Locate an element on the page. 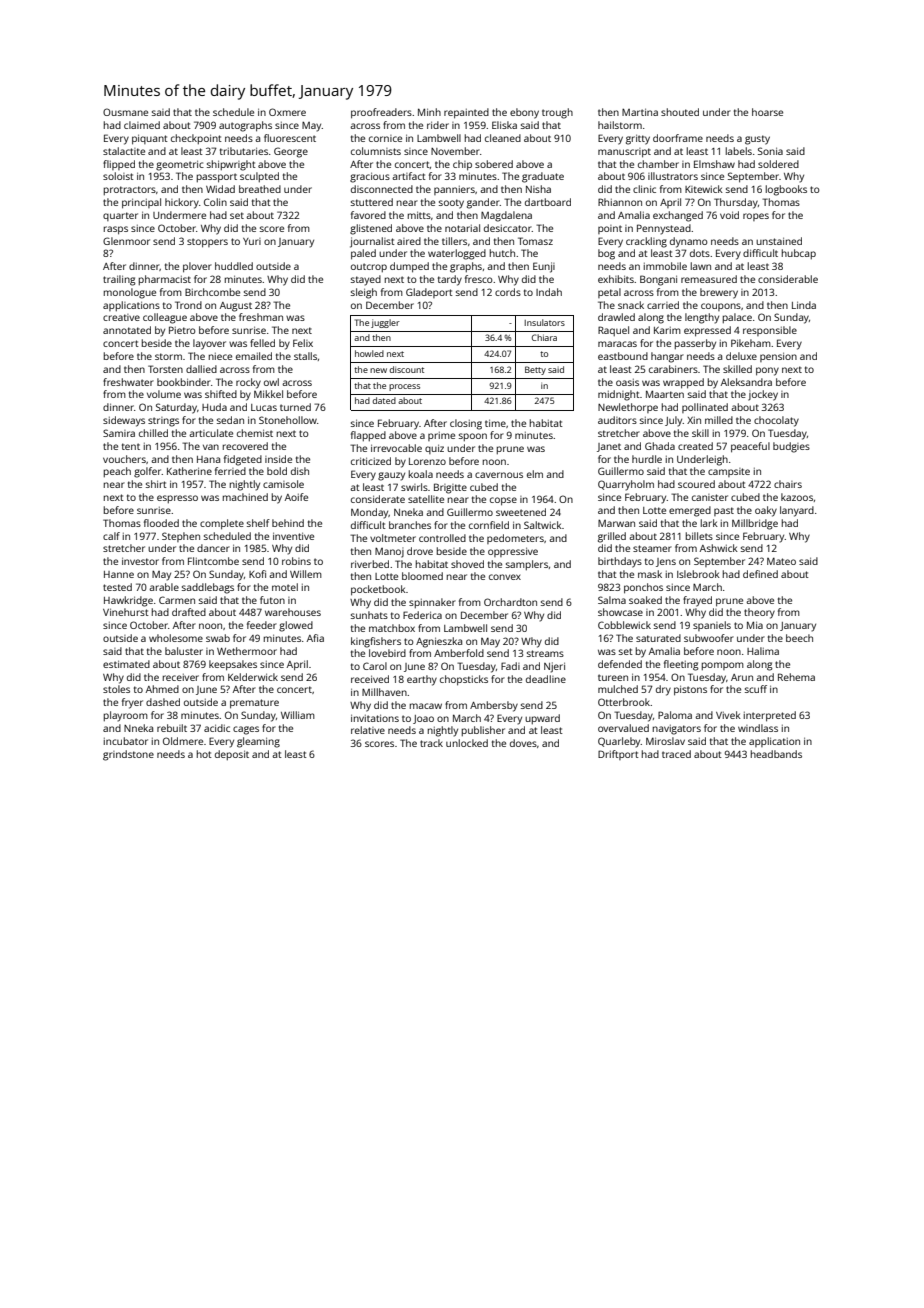 The width and height of the page is (924, 1308). quiz is located at coordinates (434, 449).
